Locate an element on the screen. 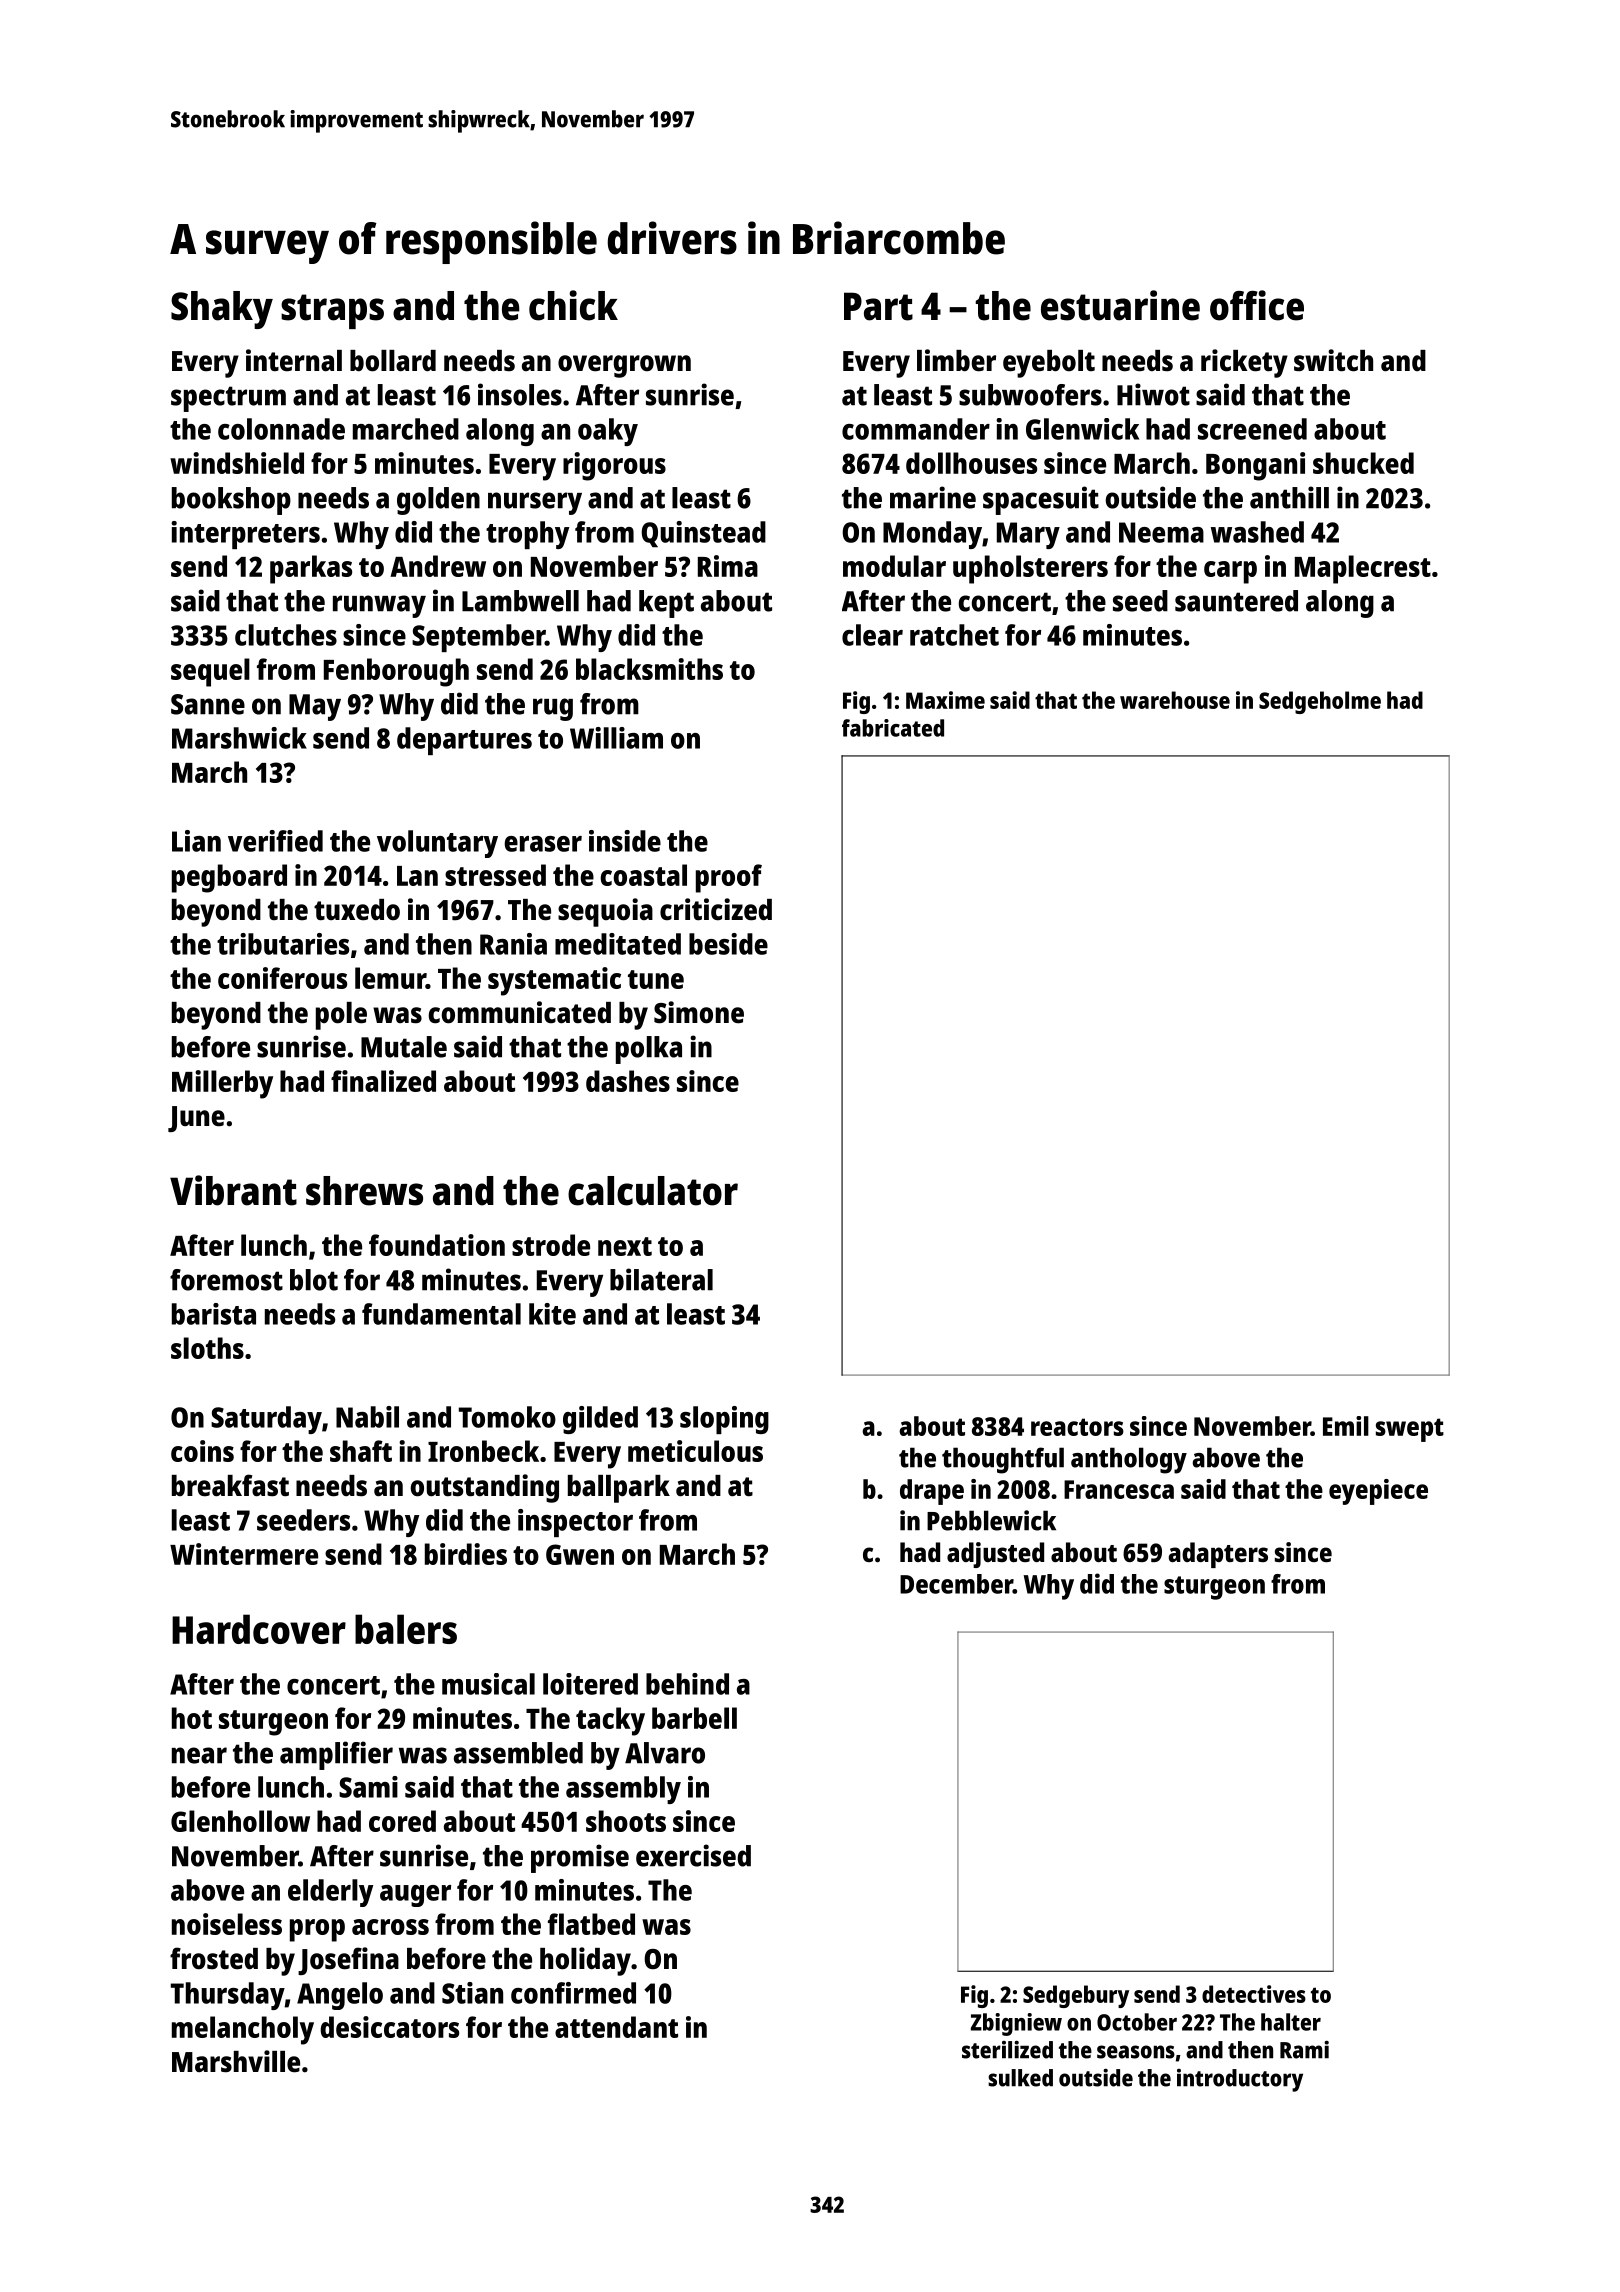 The width and height of the screenshot is (1620, 2292). tributaries is located at coordinates (283, 944).
